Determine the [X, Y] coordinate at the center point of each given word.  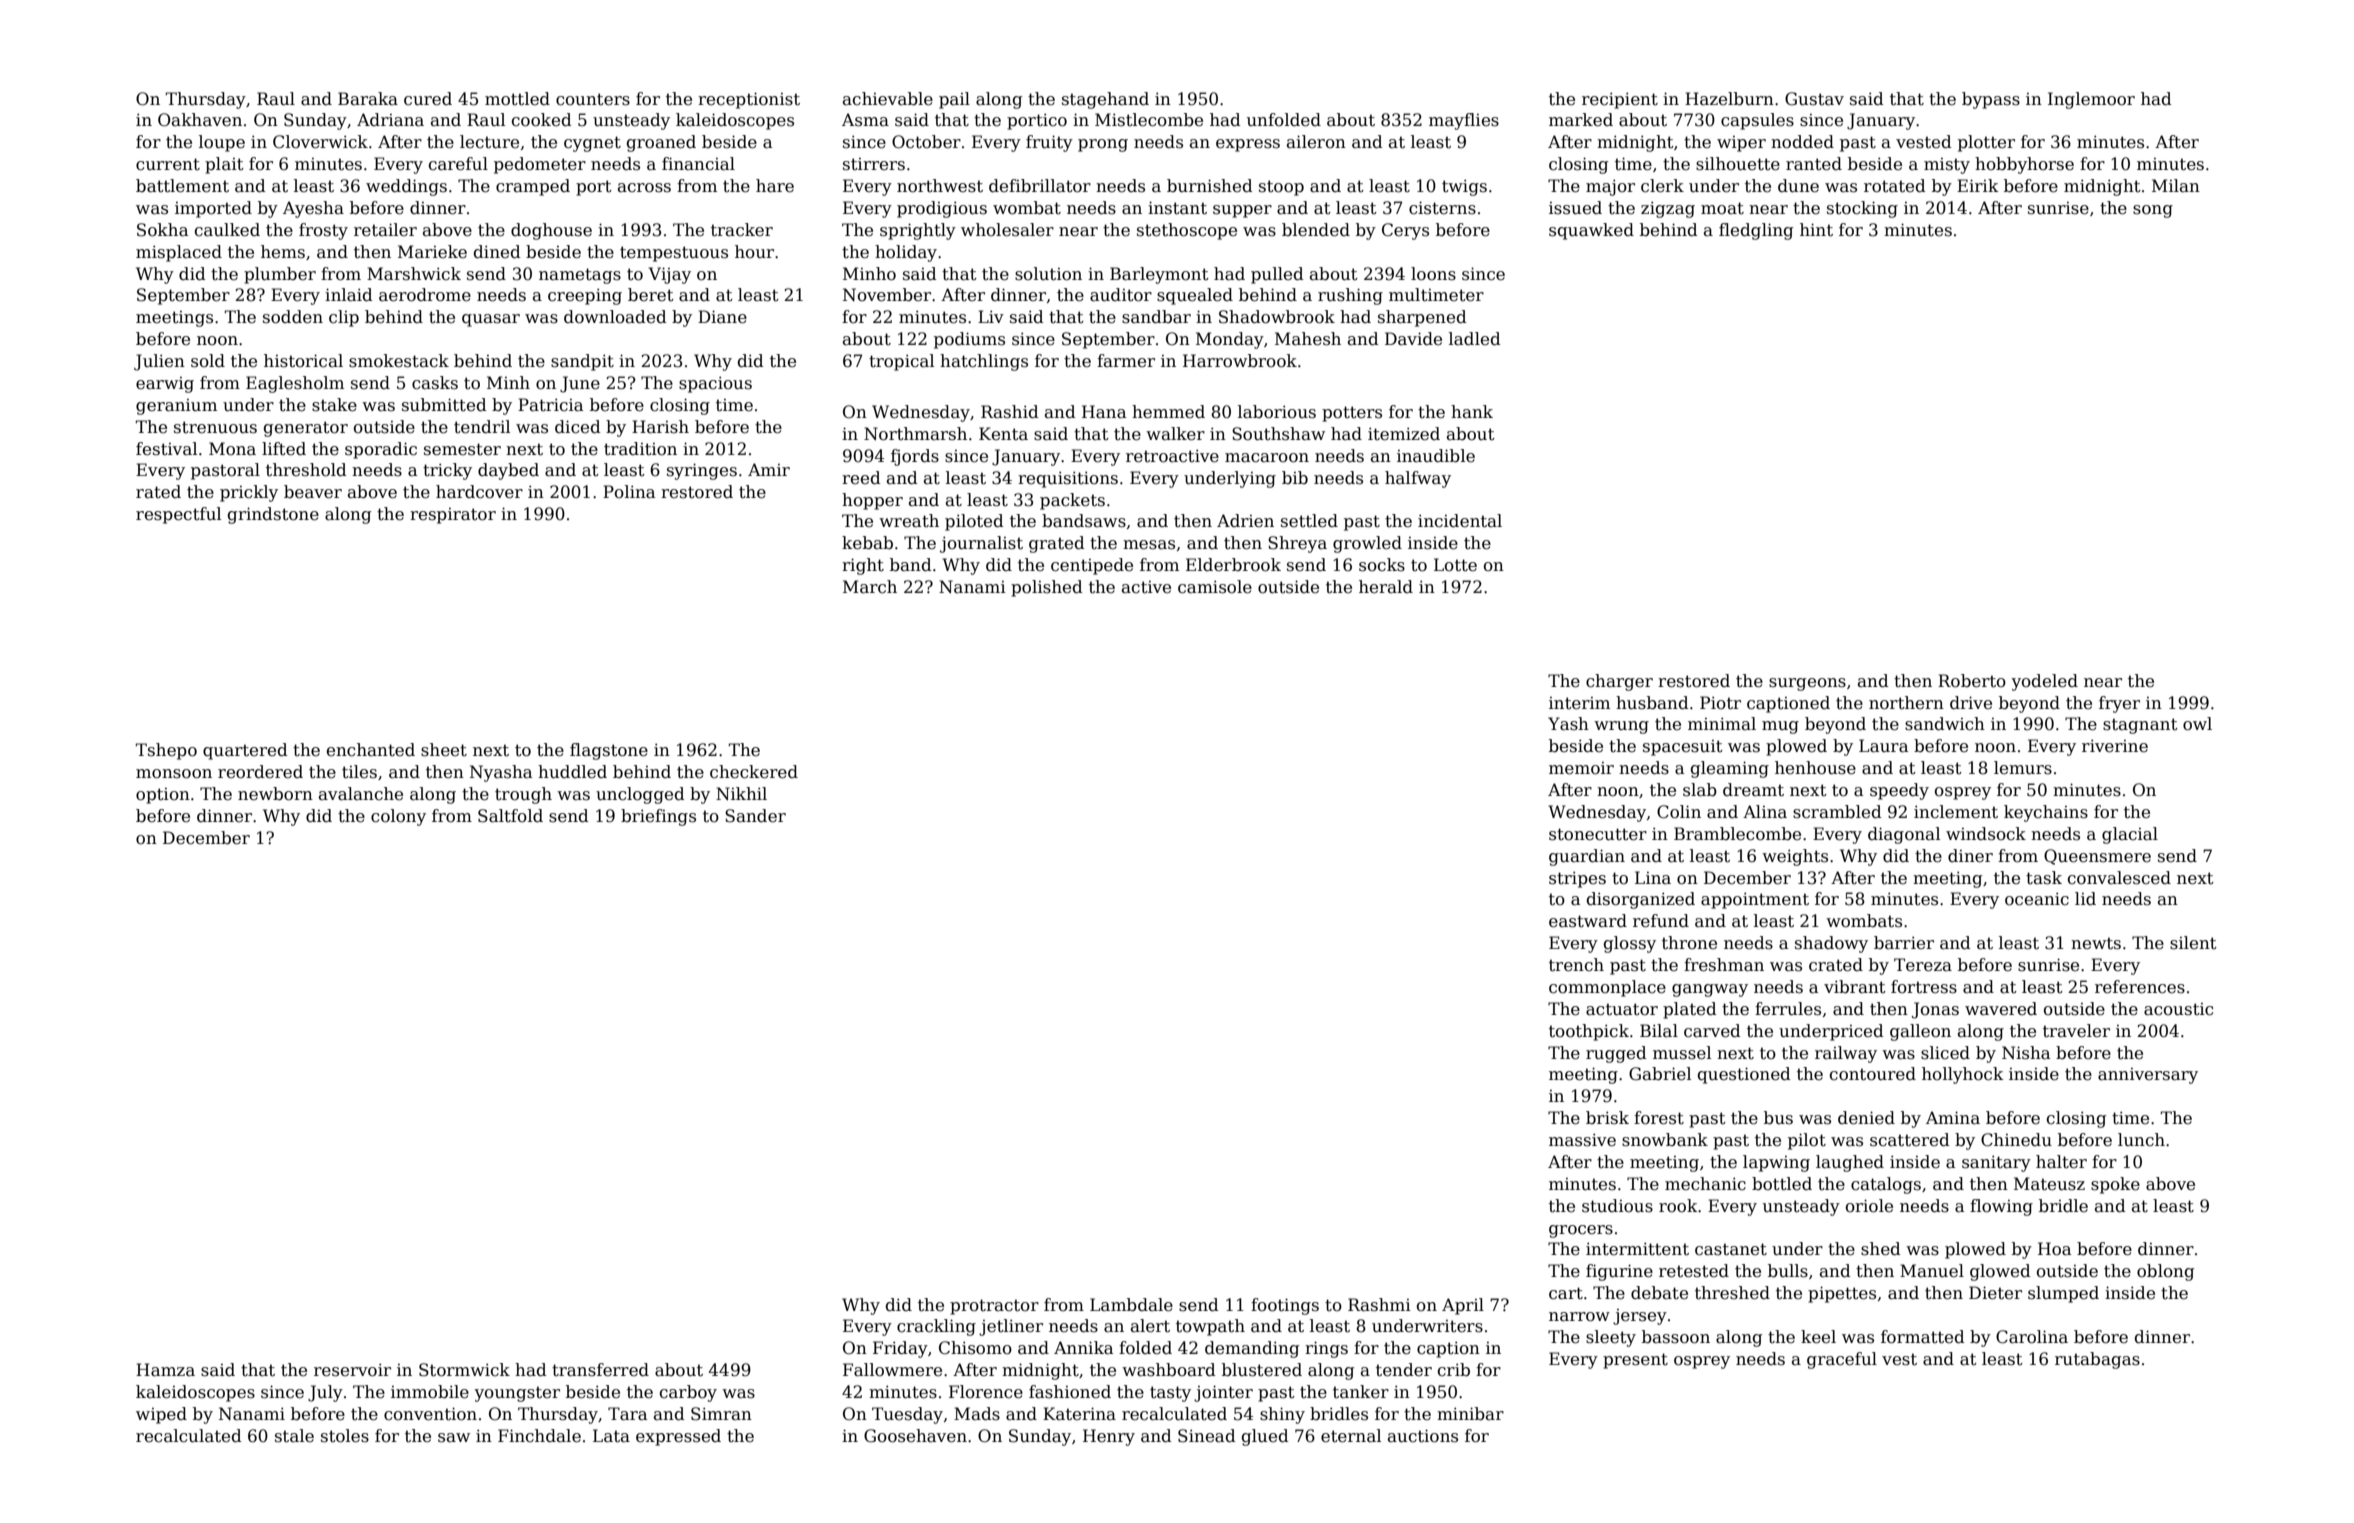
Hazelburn [1729, 99]
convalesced [2119, 878]
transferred [600, 1370]
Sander [755, 816]
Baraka [368, 98]
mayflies [1464, 121]
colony [398, 817]
